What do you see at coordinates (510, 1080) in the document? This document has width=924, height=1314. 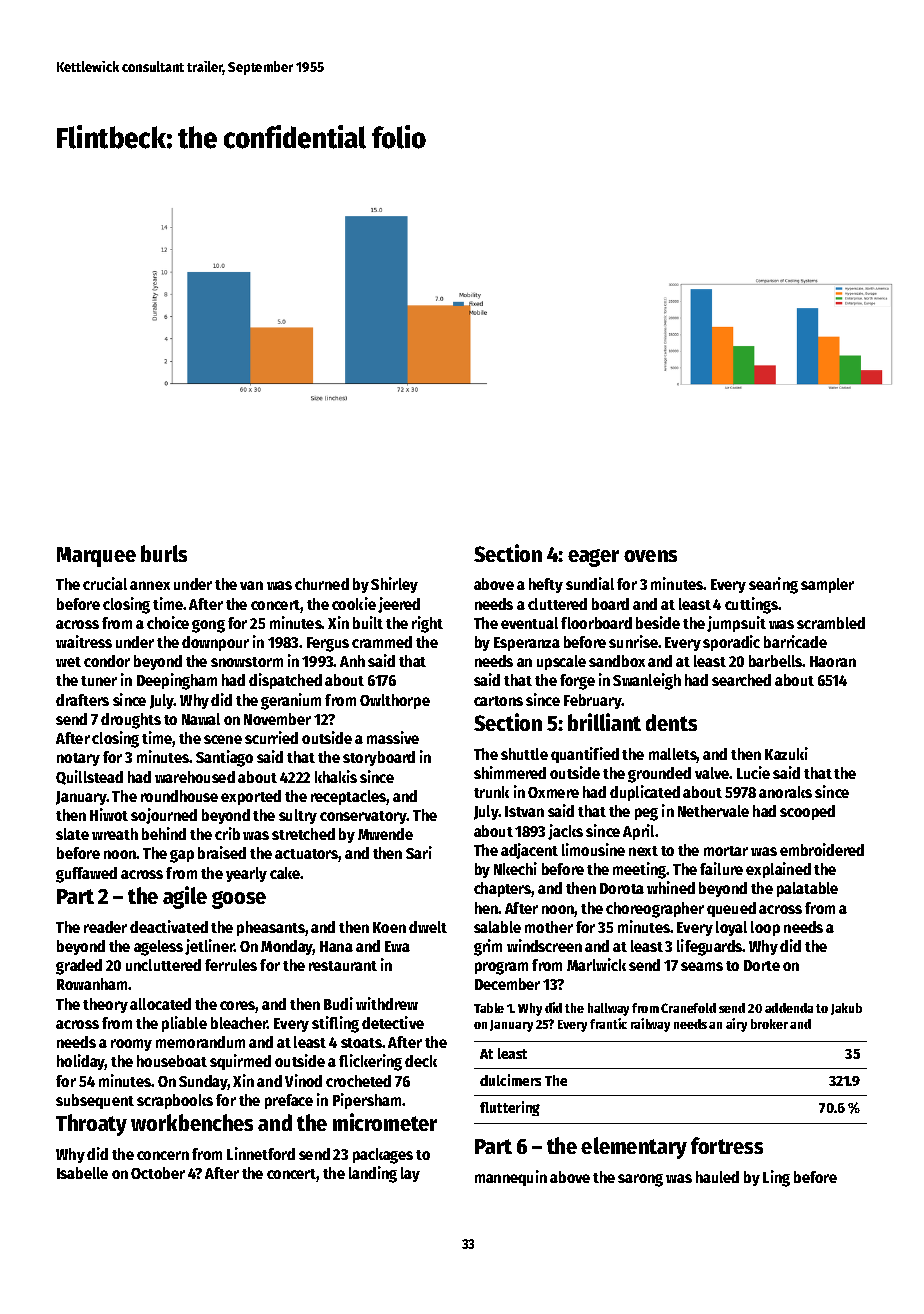 I see `dulcimers` at bounding box center [510, 1080].
